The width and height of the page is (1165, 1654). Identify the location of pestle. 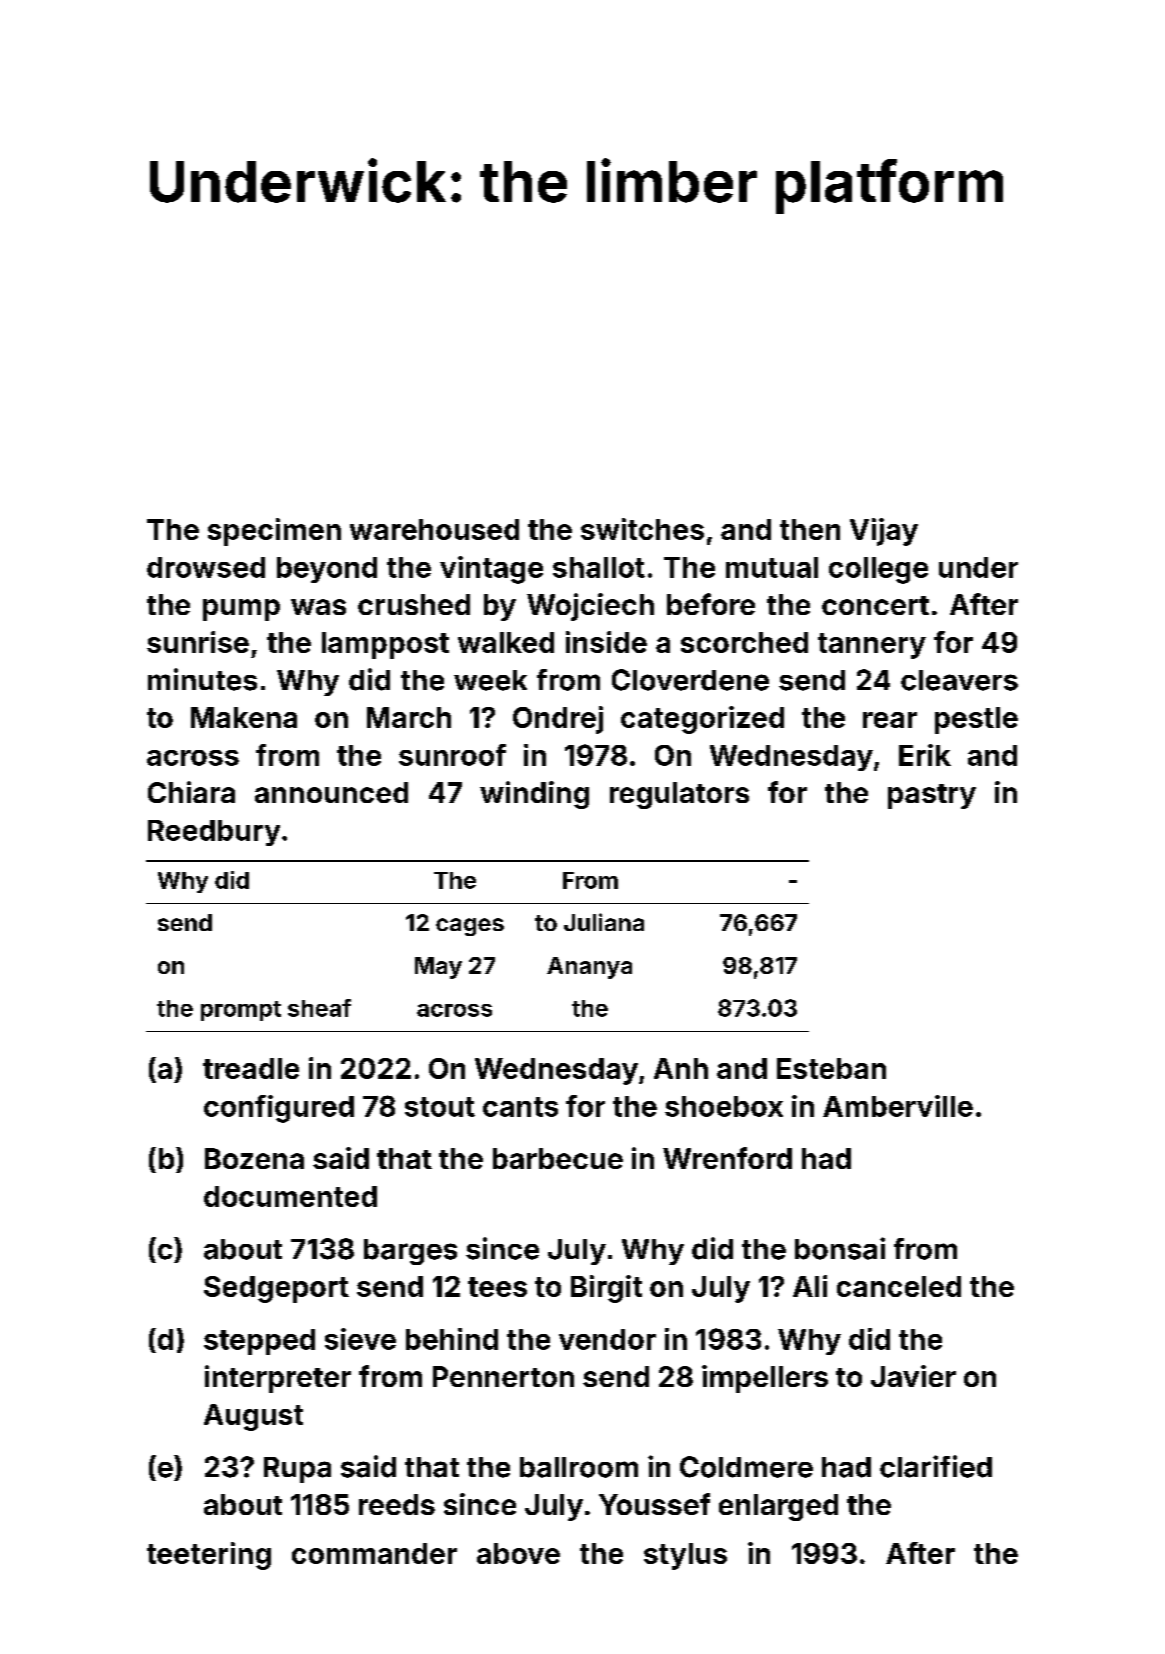
(976, 720).
